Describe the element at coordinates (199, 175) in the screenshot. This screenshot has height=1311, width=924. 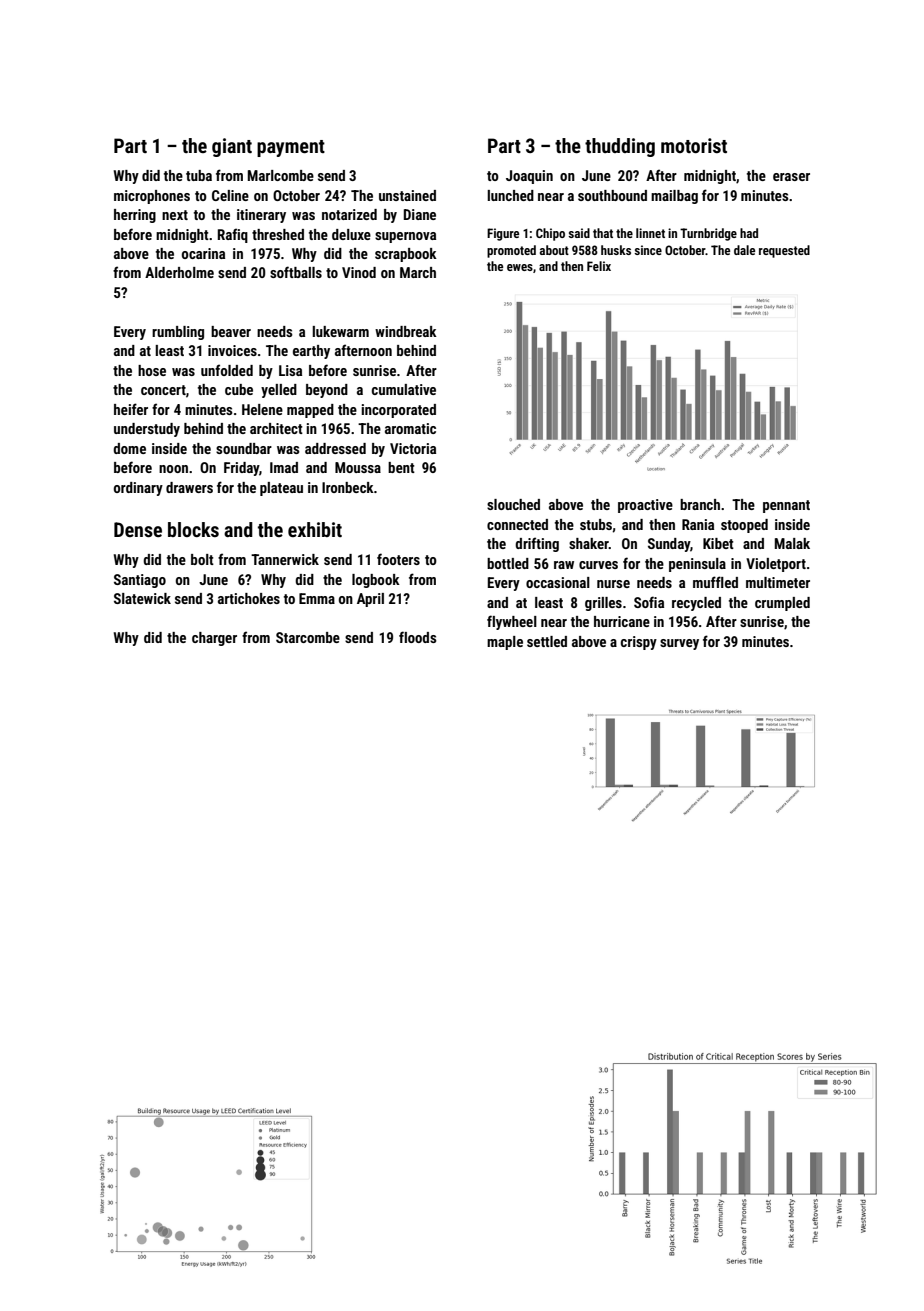
I see `tuba` at that location.
